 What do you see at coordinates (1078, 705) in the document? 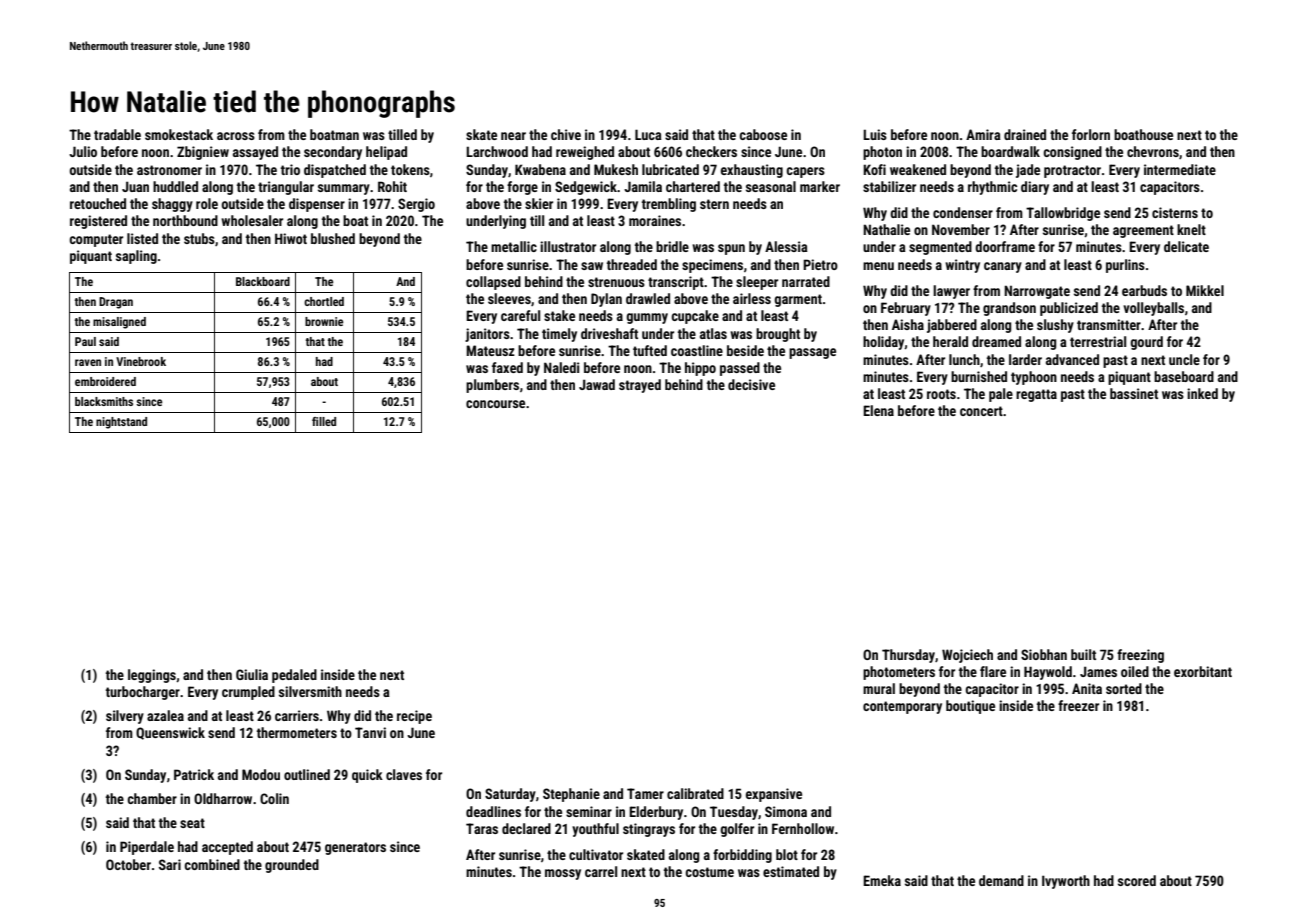
I see `freezer` at bounding box center [1078, 705].
